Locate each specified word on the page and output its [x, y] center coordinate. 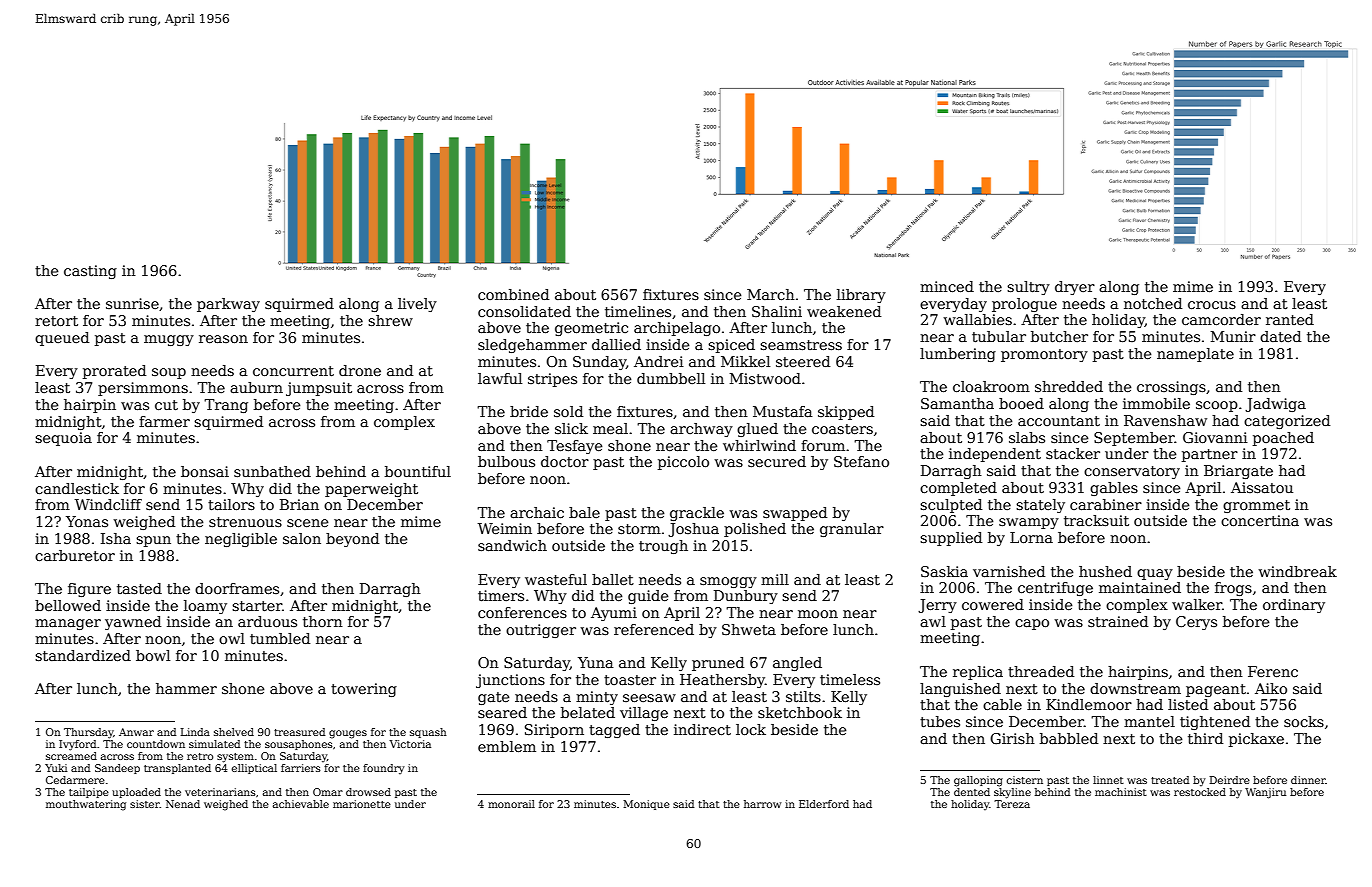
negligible [241, 540]
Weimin [505, 528]
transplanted [177, 769]
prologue [1024, 305]
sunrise [132, 303]
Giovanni [1215, 437]
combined [513, 294]
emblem [507, 746]
